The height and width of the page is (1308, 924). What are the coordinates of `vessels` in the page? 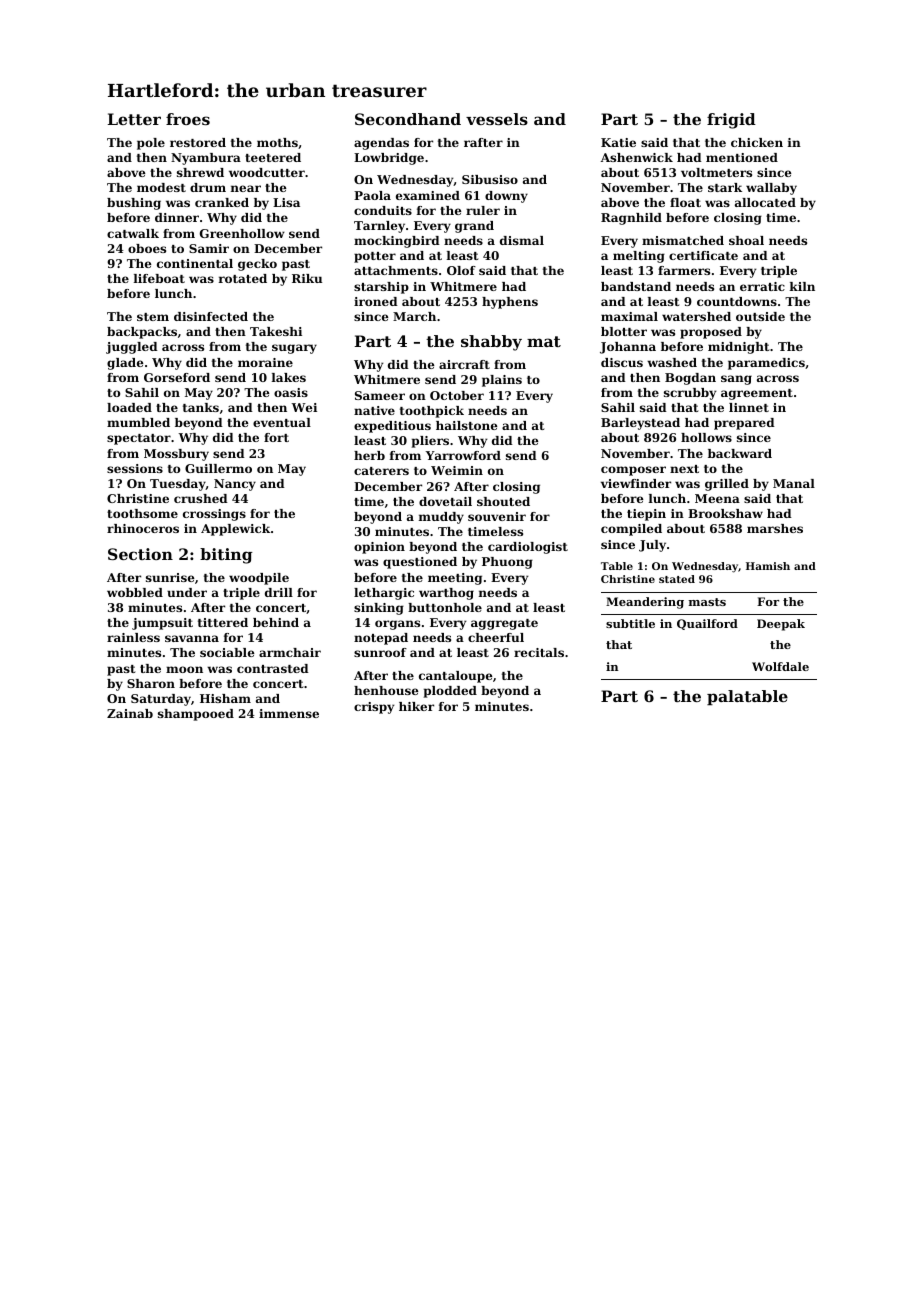 It's located at (497, 119).
